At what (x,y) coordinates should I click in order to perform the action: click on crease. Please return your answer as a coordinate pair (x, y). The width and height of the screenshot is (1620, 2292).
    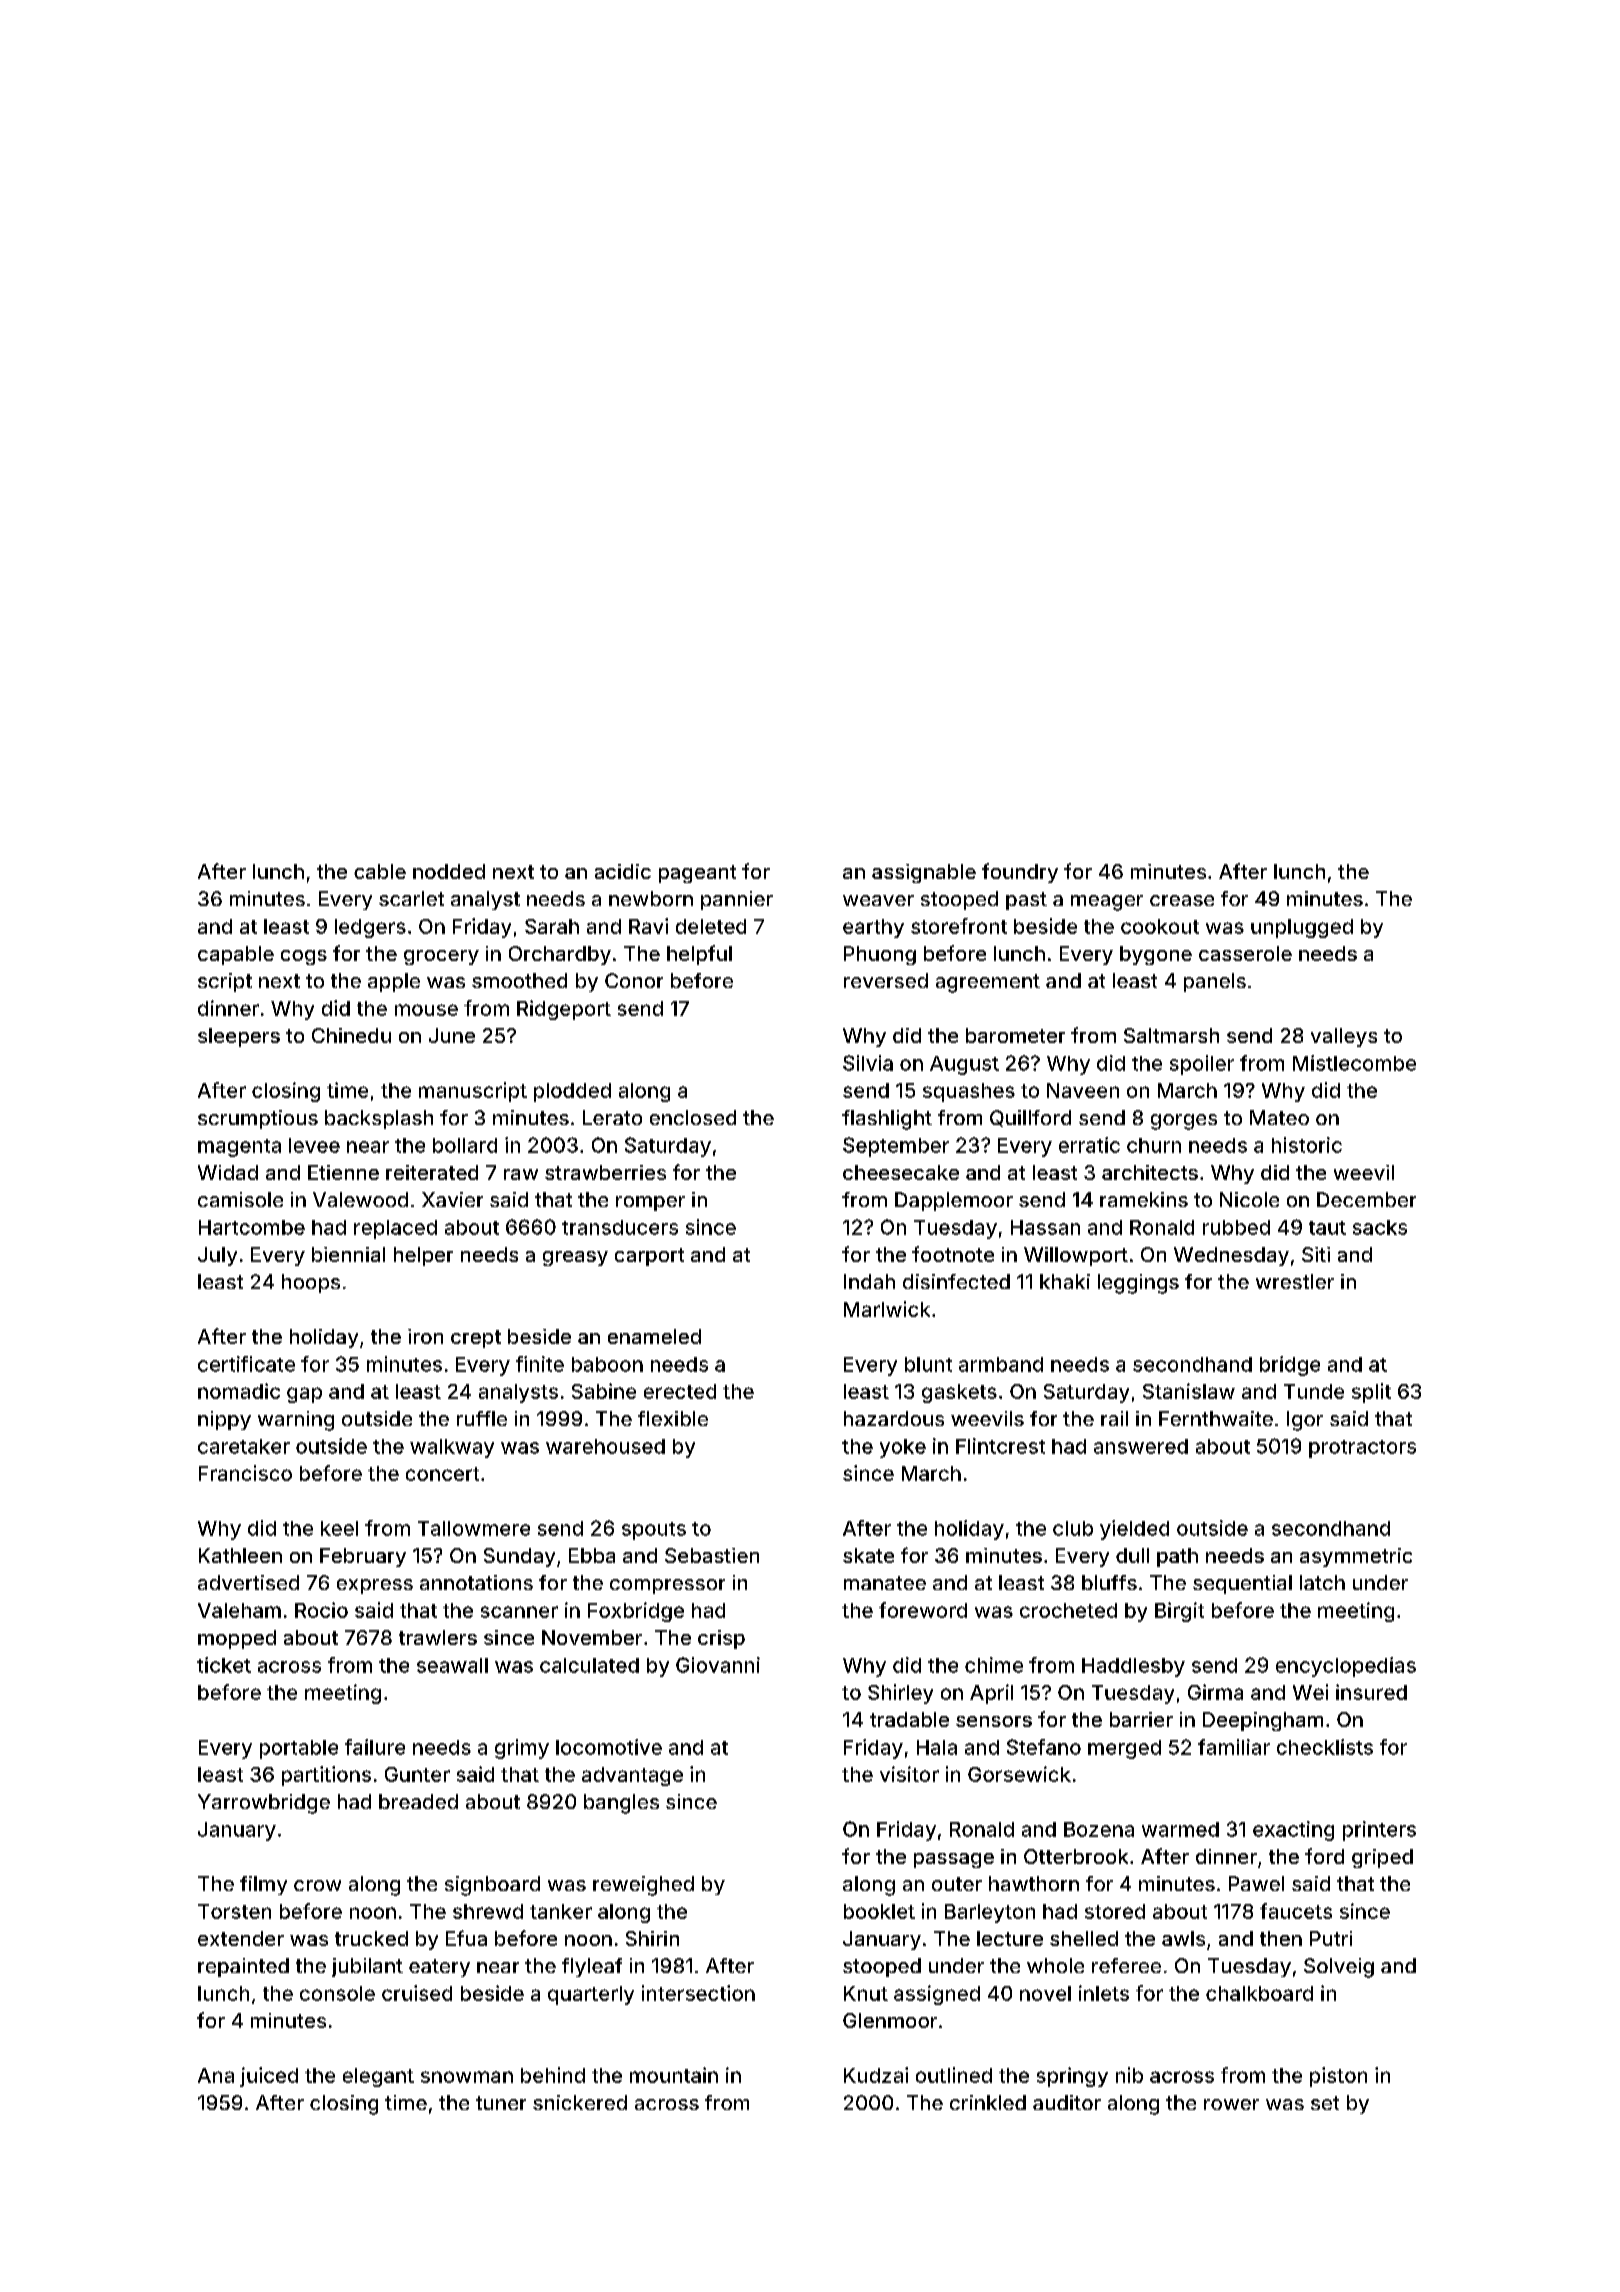
    Looking at the image, I should click on (1182, 900).
